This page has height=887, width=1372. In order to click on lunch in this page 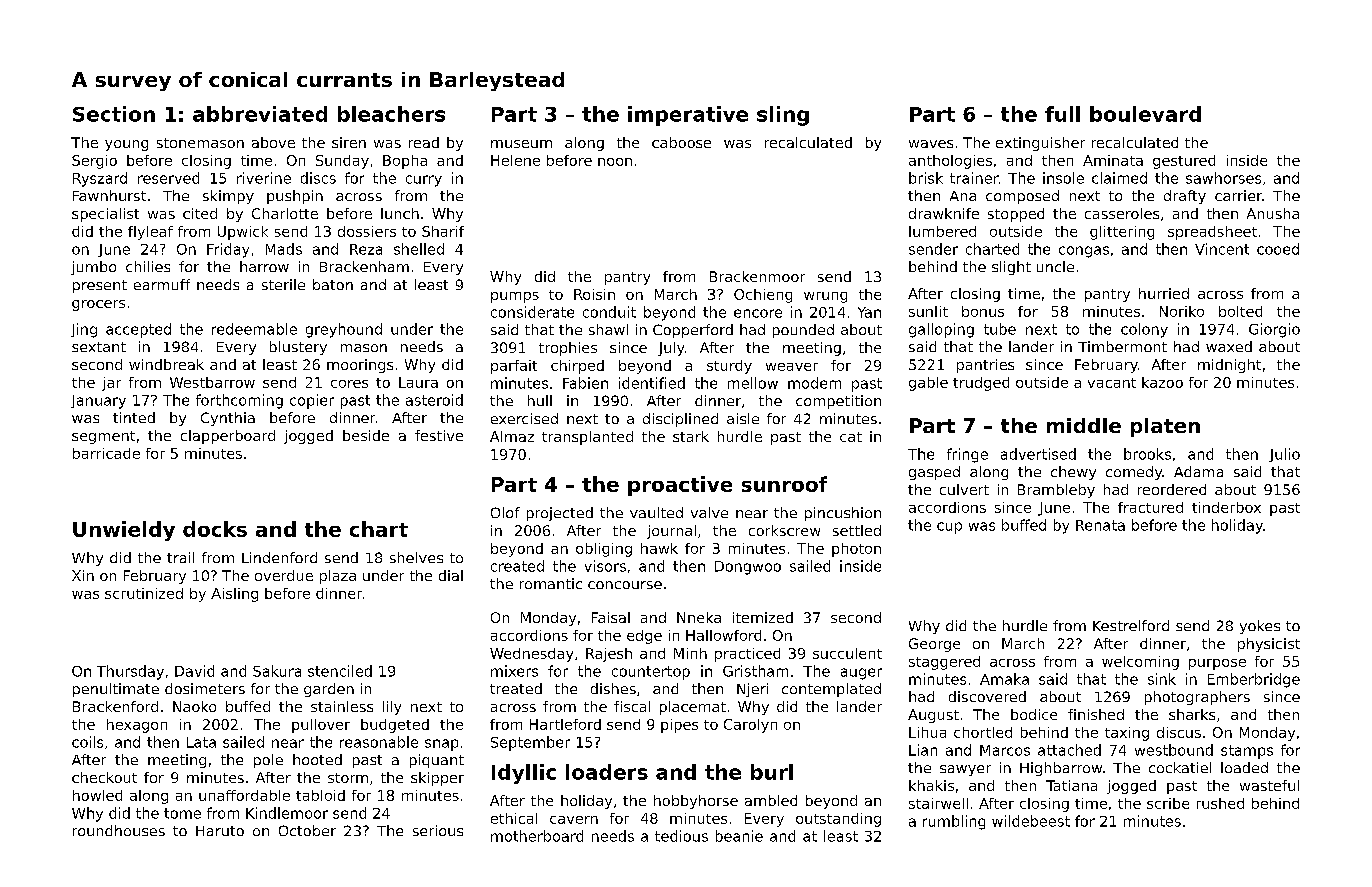, I will do `click(400, 213)`.
